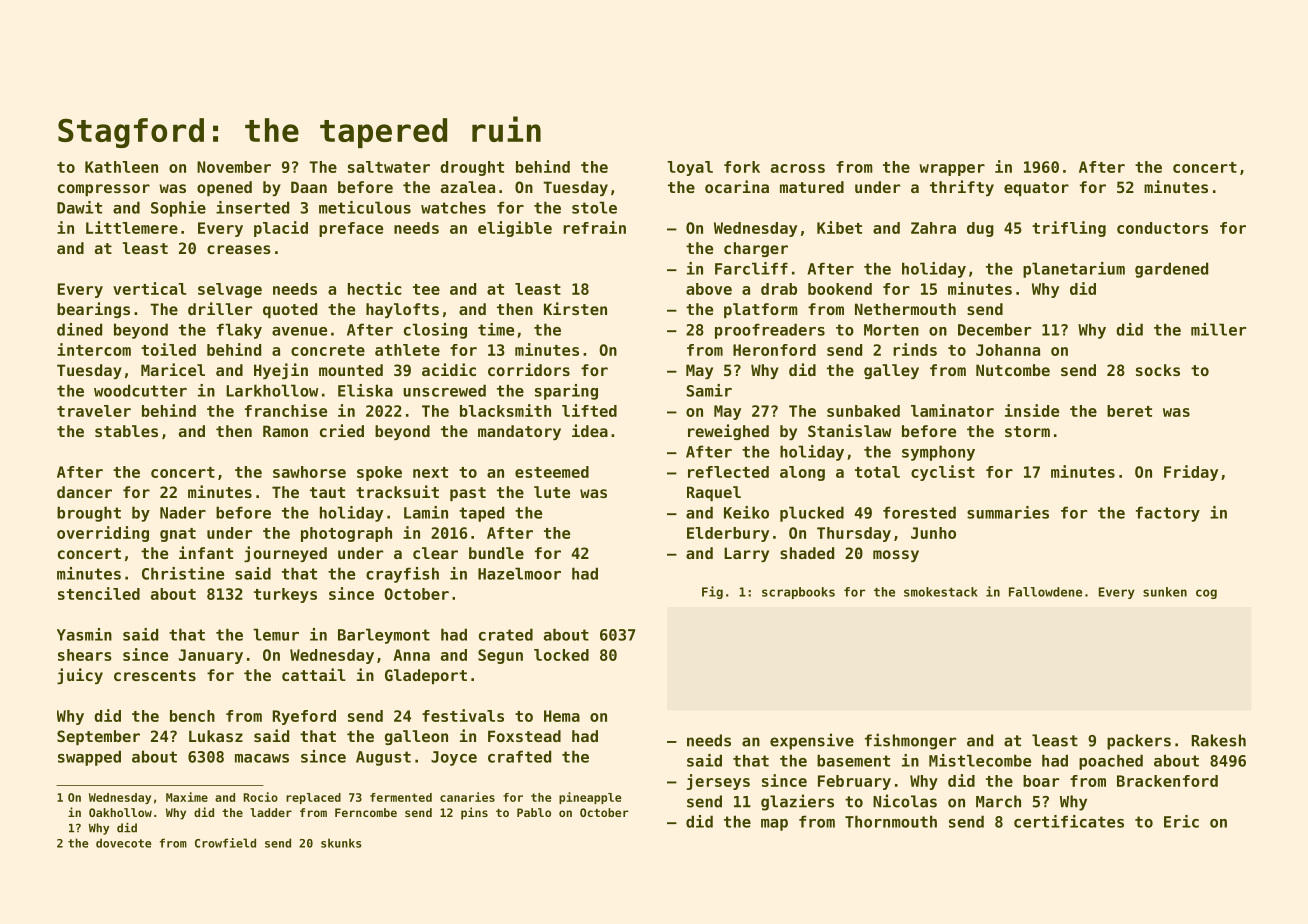  Describe the element at coordinates (1074, 270) in the screenshot. I see `planetarium` at that location.
